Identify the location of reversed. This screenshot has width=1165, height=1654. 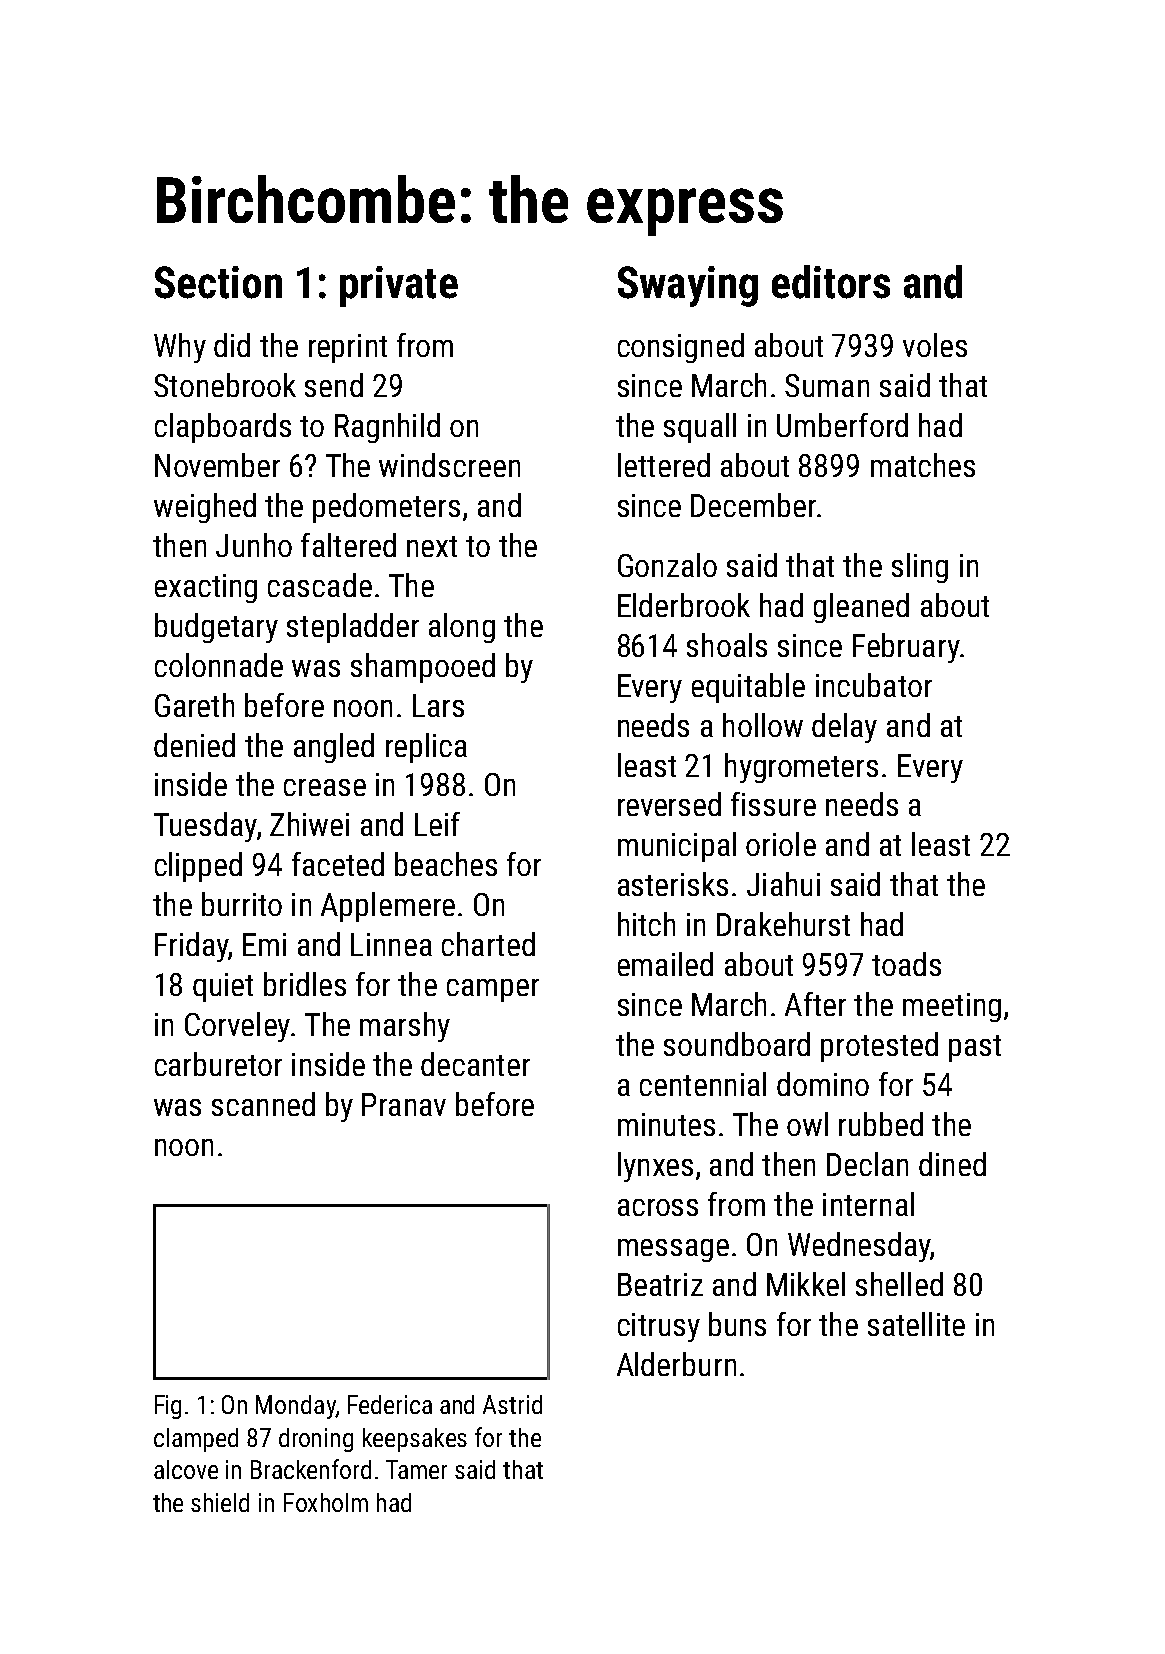
(669, 804).
